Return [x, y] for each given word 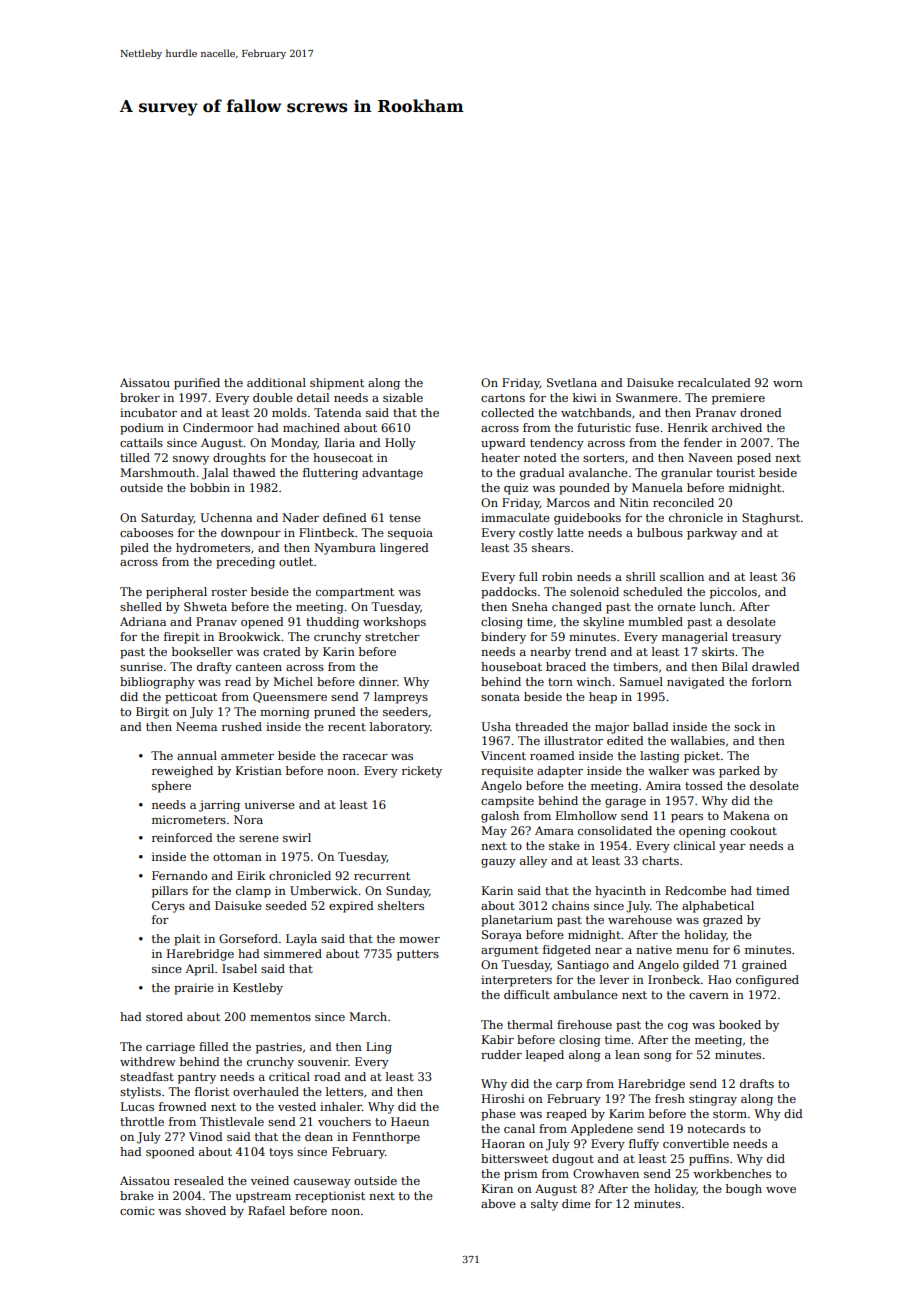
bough [744, 1190]
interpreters [516, 981]
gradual [542, 474]
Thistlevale [232, 1121]
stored [164, 1016]
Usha [496, 726]
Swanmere [647, 397]
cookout [753, 830]
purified [197, 384]
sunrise [141, 666]
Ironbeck [674, 979]
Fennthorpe [386, 1138]
